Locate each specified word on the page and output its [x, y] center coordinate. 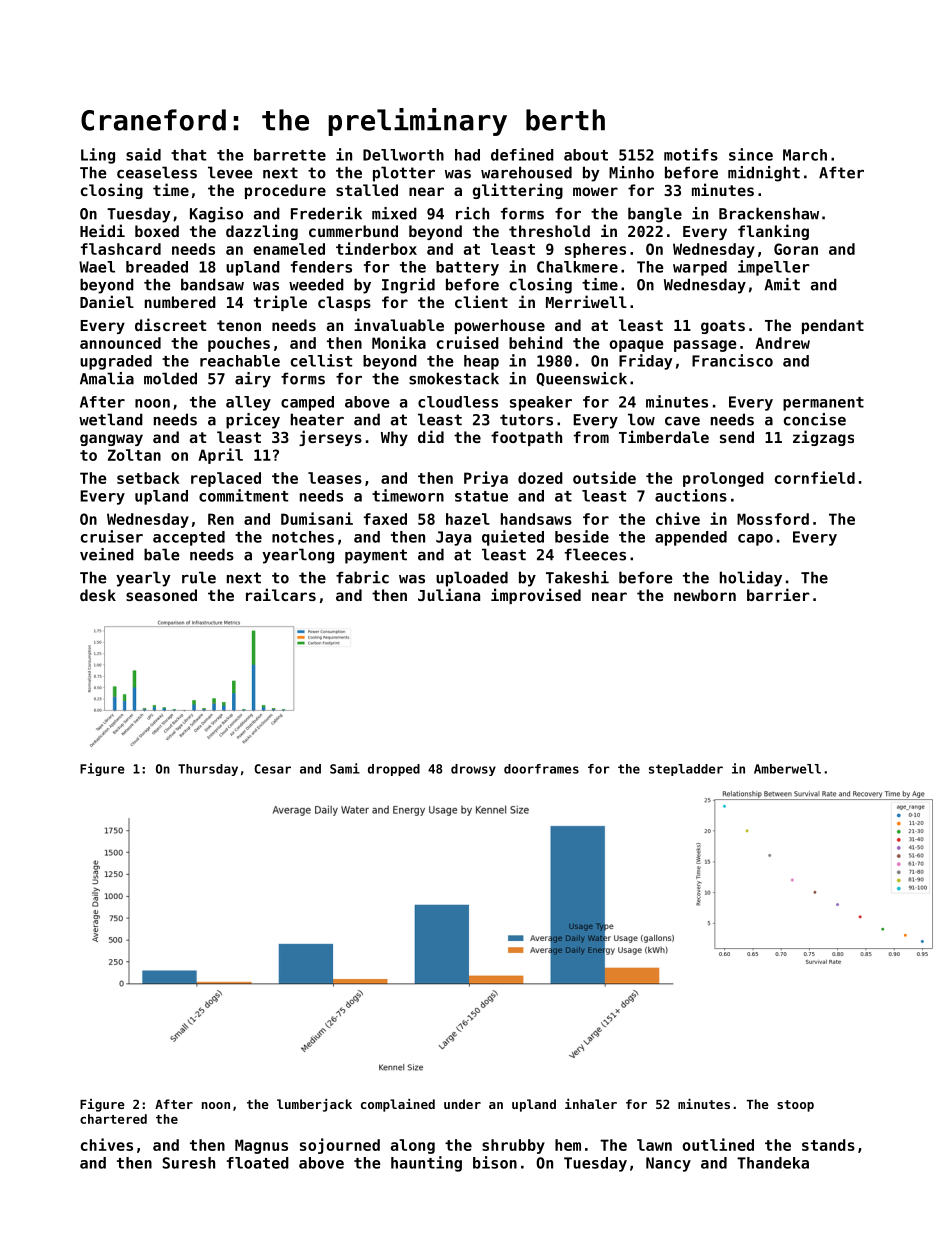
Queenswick [581, 379]
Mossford [773, 519]
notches [303, 537]
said [143, 154]
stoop [795, 1106]
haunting [426, 1164]
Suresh [188, 1163]
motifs [691, 154]
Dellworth [403, 155]
